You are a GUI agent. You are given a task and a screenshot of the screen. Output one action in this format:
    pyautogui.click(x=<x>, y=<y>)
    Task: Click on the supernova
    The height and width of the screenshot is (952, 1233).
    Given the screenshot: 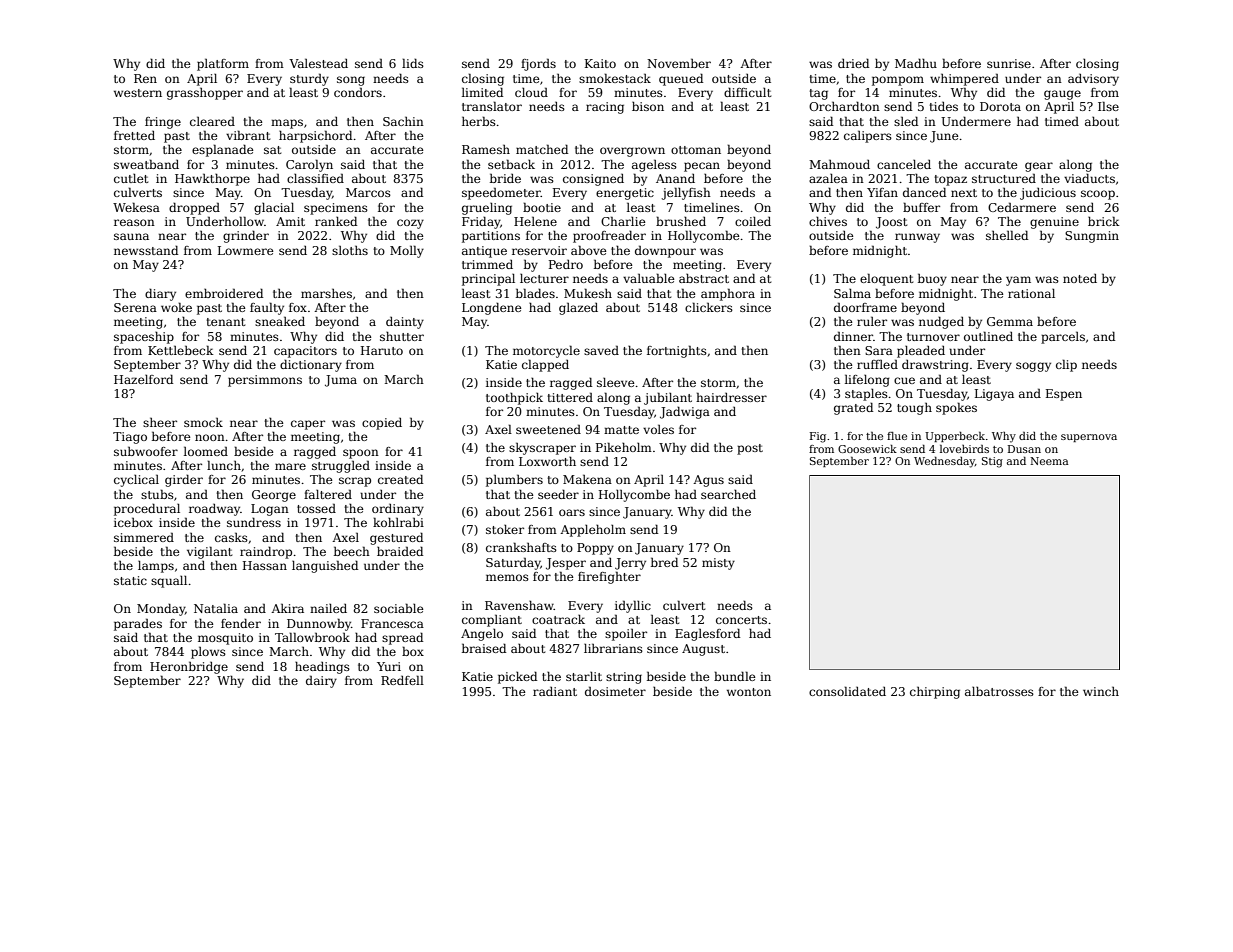 What is the action you would take?
    pyautogui.click(x=1089, y=438)
